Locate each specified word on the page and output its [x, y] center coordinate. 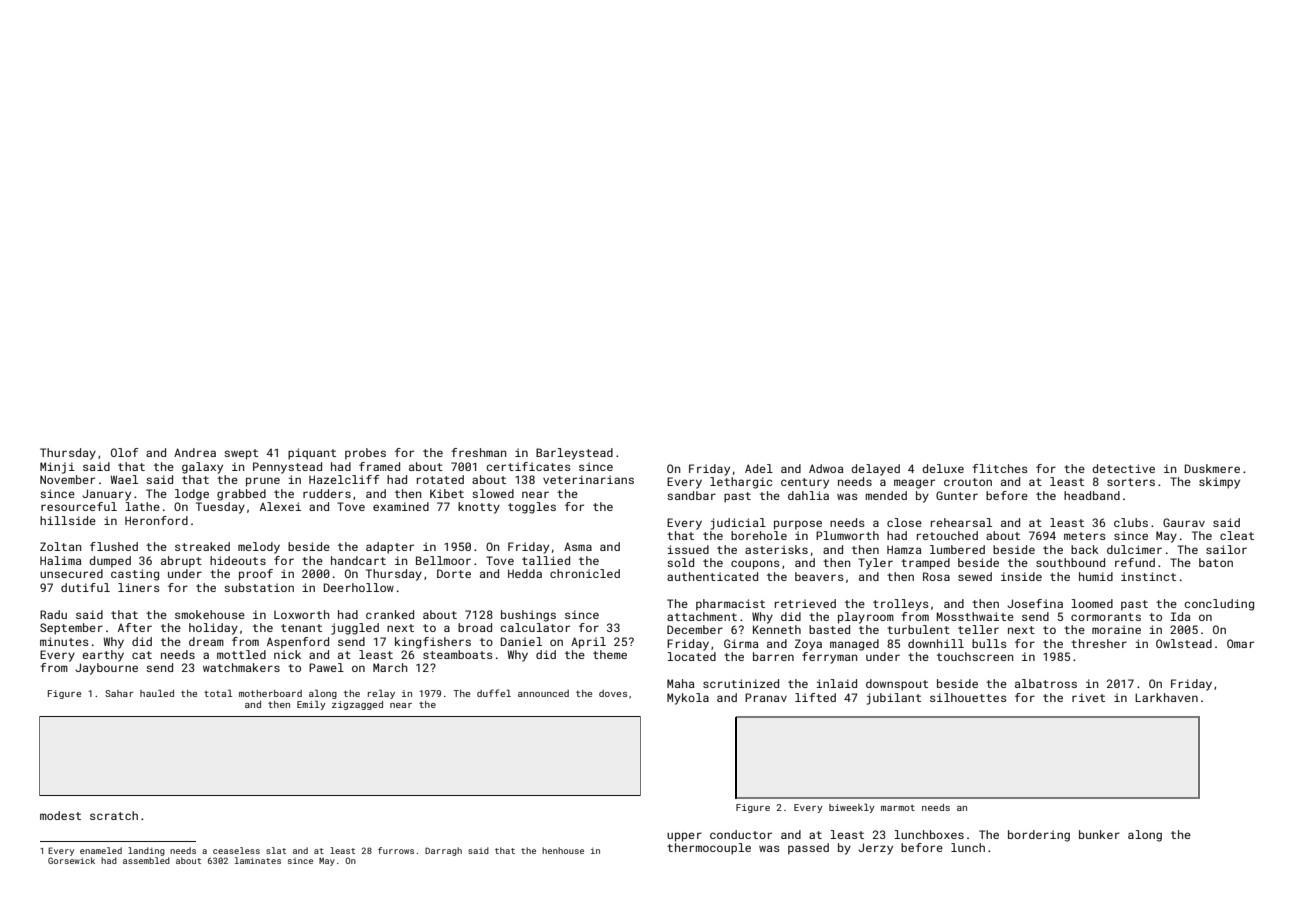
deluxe [943, 468]
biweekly [852, 808]
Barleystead [574, 454]
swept [241, 454]
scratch [114, 815]
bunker [1099, 834]
